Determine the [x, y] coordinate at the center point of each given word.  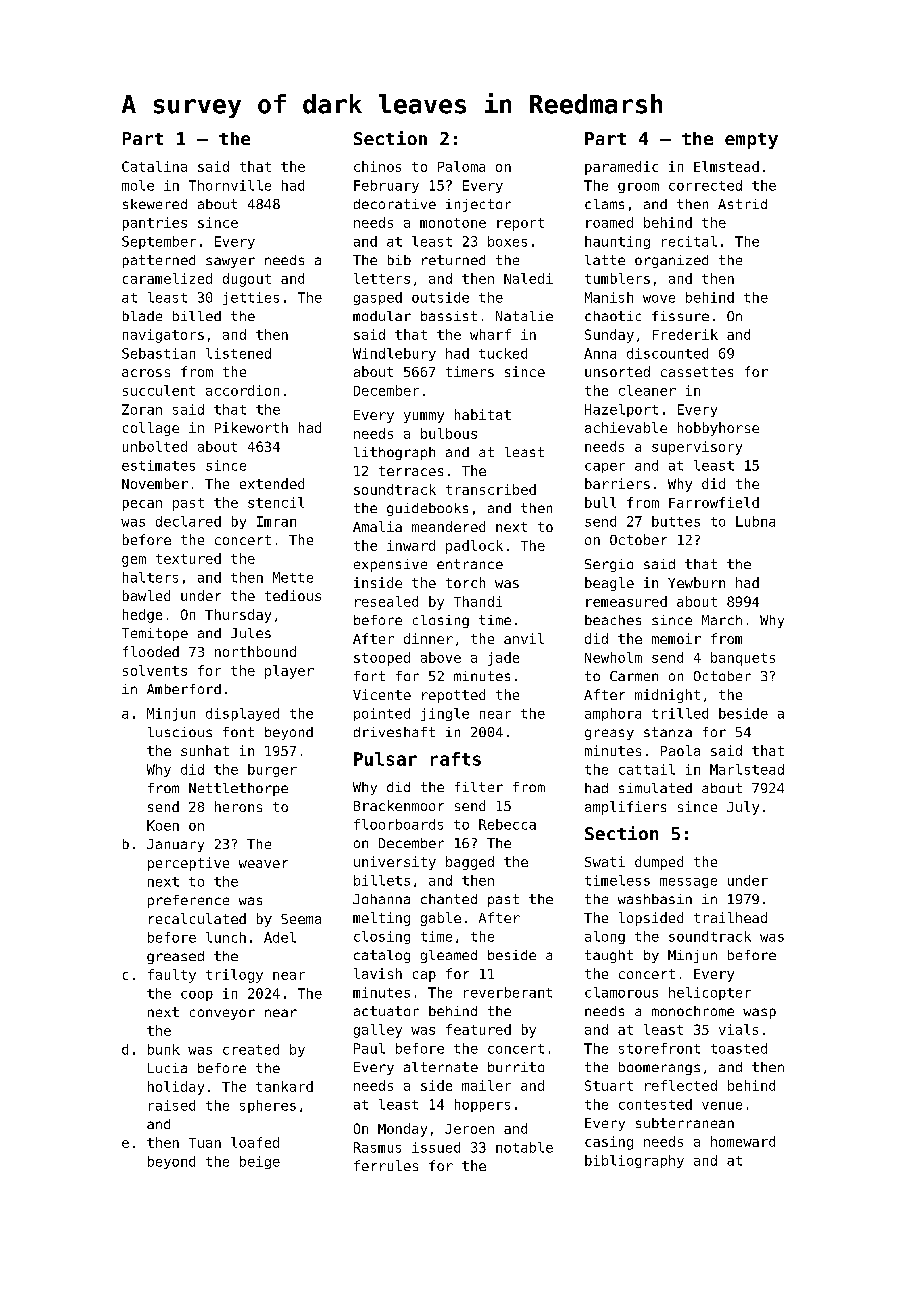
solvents [155, 670]
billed [197, 316]
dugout [247, 280]
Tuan [205, 1143]
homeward [743, 1141]
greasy [609, 734]
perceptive [188, 864]
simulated [655, 788]
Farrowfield [714, 502]
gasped [378, 298]
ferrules [386, 1165]
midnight [667, 696]
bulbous [449, 433]
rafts [456, 759]
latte [605, 260]
